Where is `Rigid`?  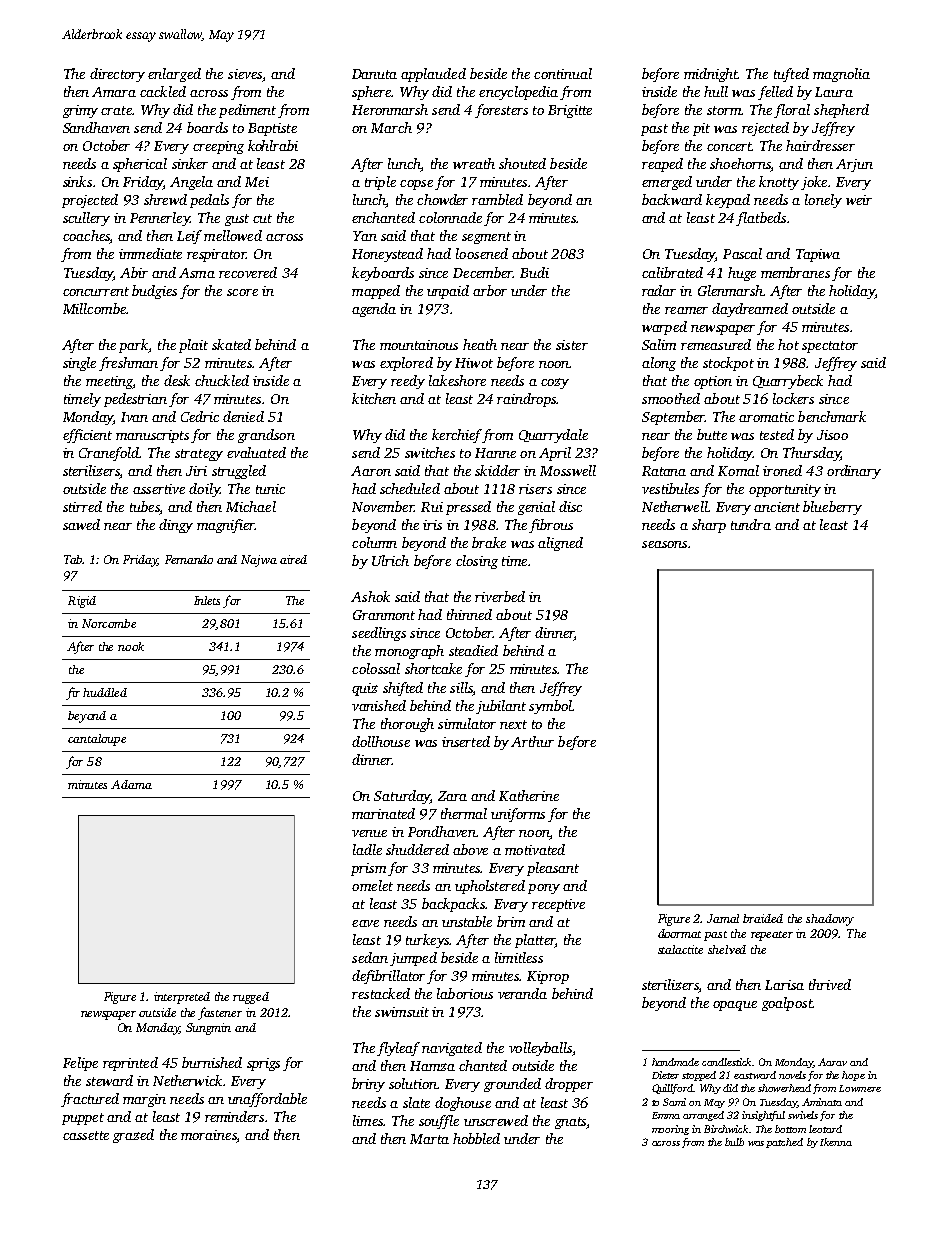
Rigid is located at coordinates (82, 602).
